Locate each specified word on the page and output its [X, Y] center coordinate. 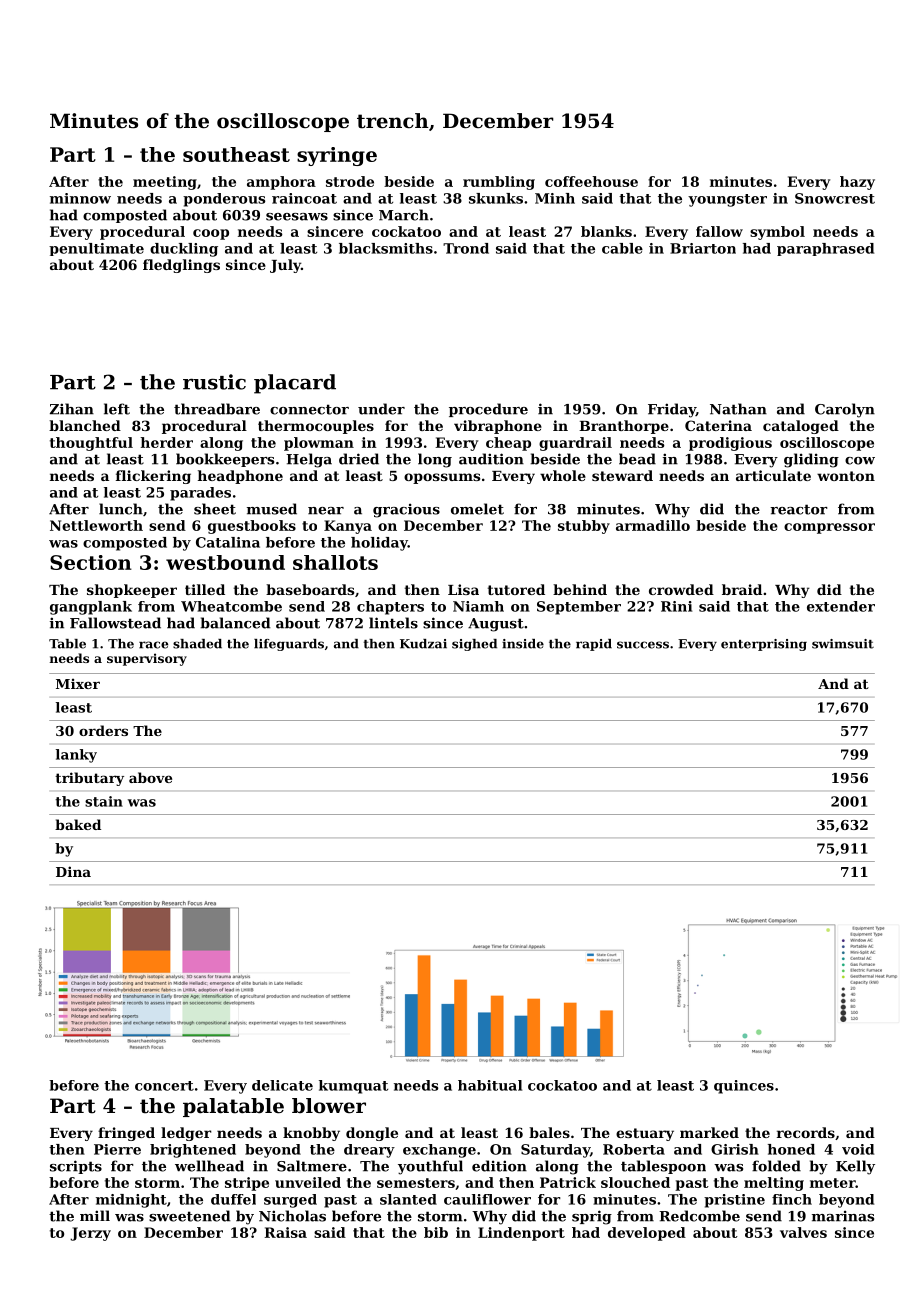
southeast [236, 154]
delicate [282, 1085]
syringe [337, 156]
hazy [857, 183]
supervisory [147, 659]
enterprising [764, 645]
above [150, 777]
